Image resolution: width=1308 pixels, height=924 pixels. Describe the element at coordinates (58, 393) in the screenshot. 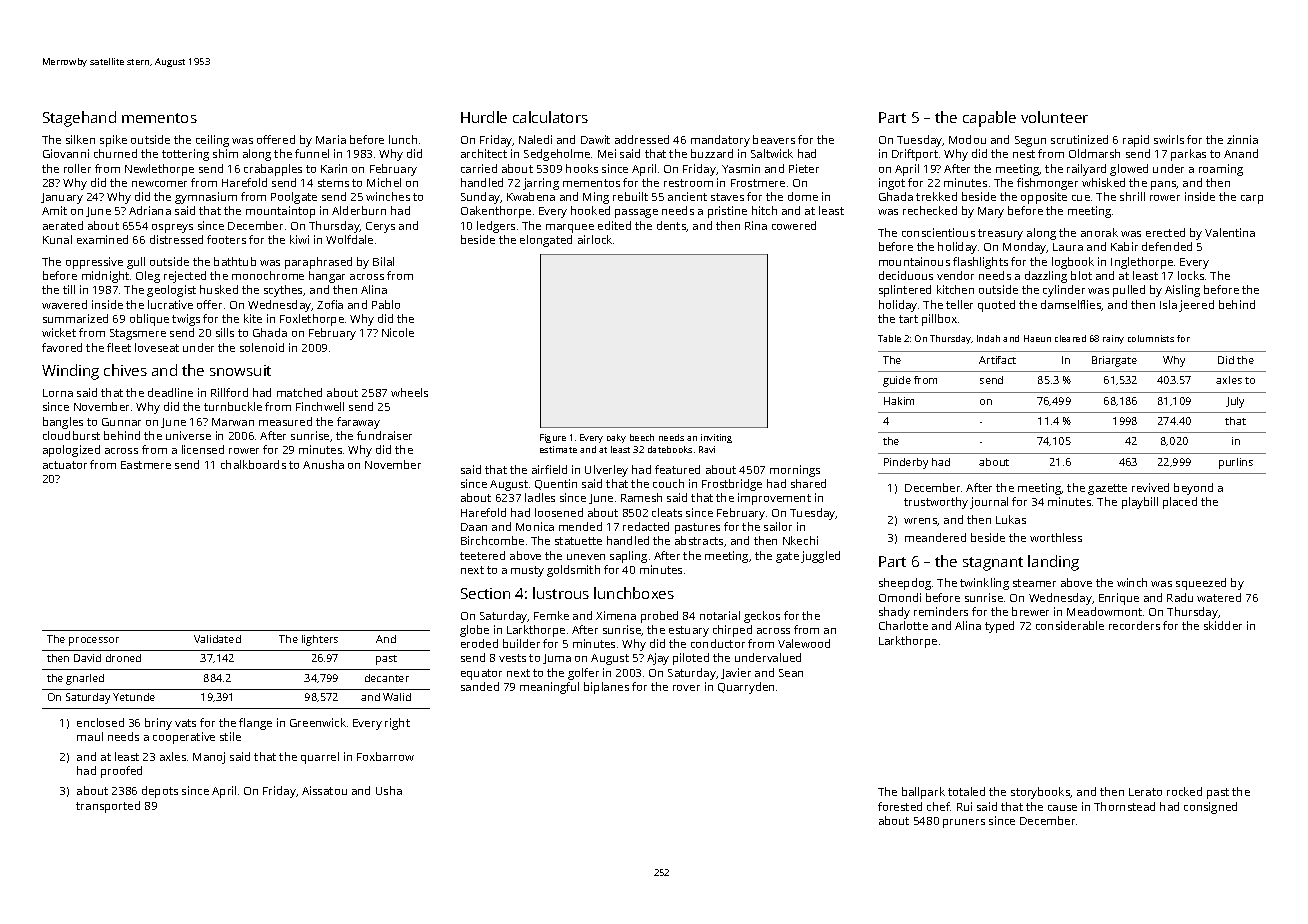

I see `Lorna` at that location.
